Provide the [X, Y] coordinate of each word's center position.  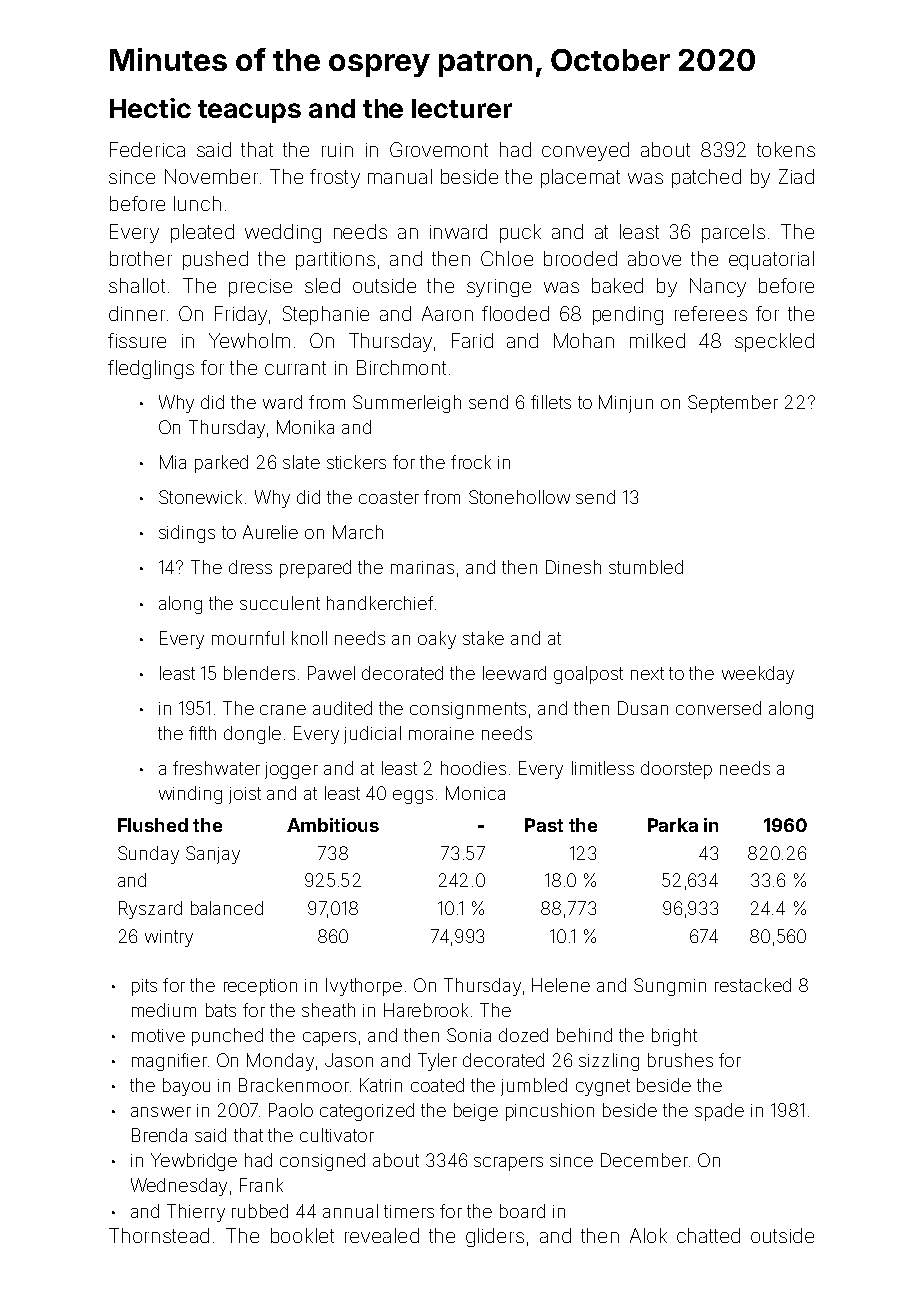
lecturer [462, 108]
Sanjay [213, 855]
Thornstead [159, 1235]
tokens [786, 149]
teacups [249, 111]
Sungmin [670, 987]
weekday [758, 675]
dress [250, 567]
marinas [422, 567]
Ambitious [333, 825]
